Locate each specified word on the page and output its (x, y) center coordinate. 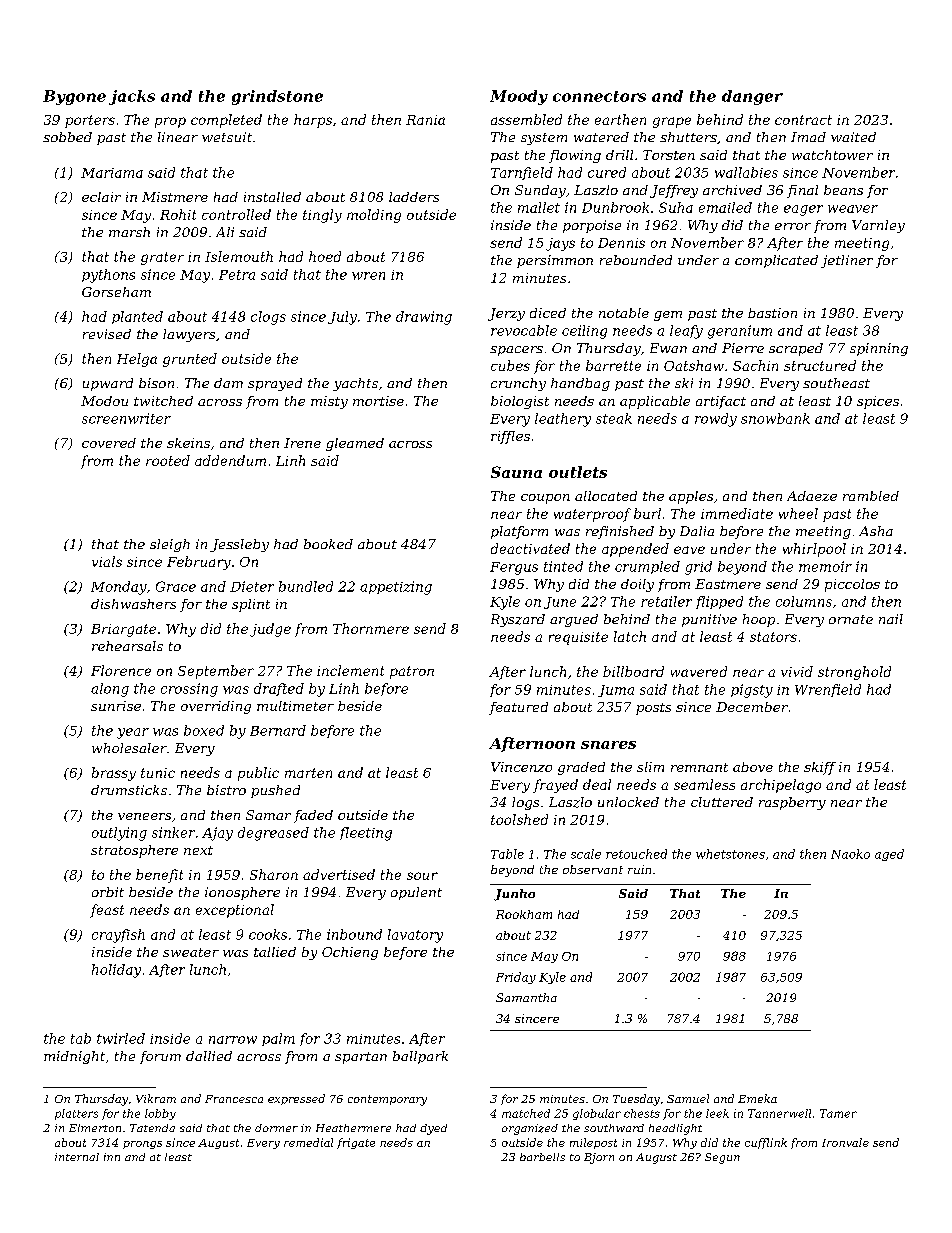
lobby (160, 1114)
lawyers (189, 335)
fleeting (366, 834)
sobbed (67, 137)
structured (820, 365)
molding (374, 216)
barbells (542, 1157)
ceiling (584, 332)
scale (586, 854)
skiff (820, 768)
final (802, 191)
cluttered (722, 802)
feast (107, 911)
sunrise (116, 706)
